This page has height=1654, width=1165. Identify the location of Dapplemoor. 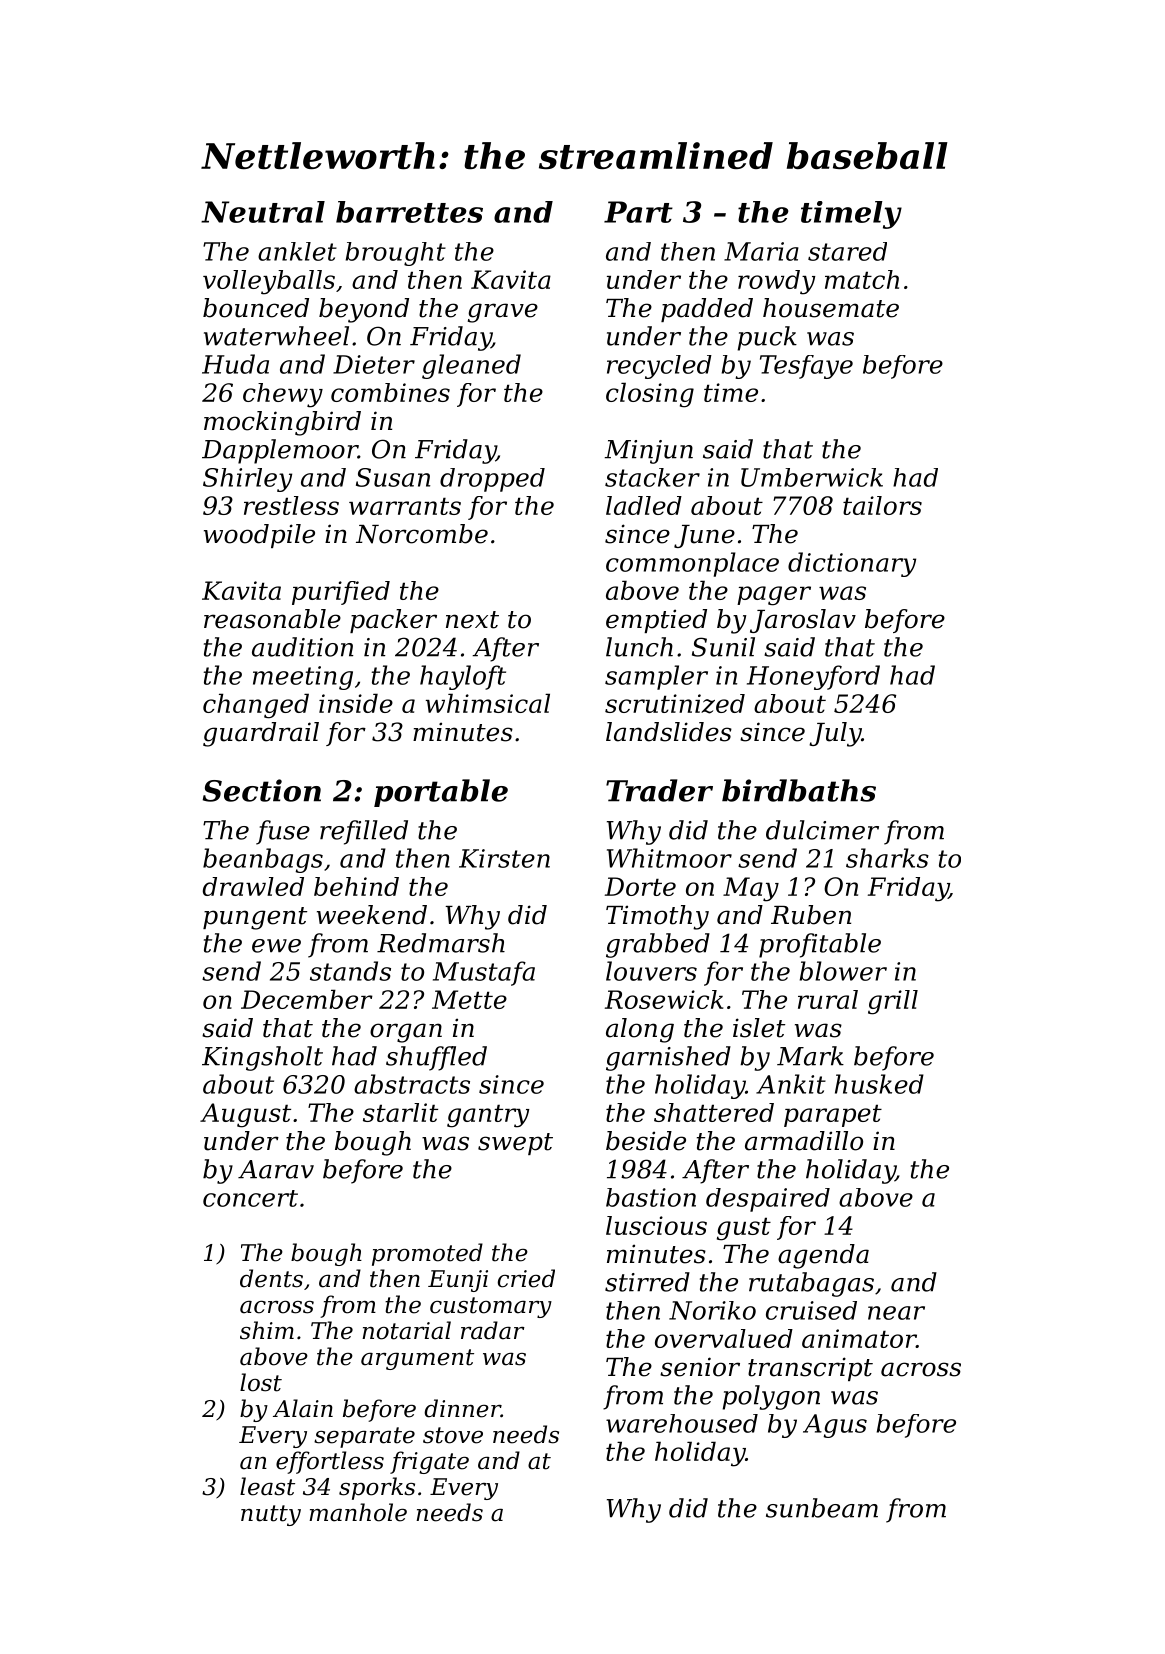
(280, 451).
